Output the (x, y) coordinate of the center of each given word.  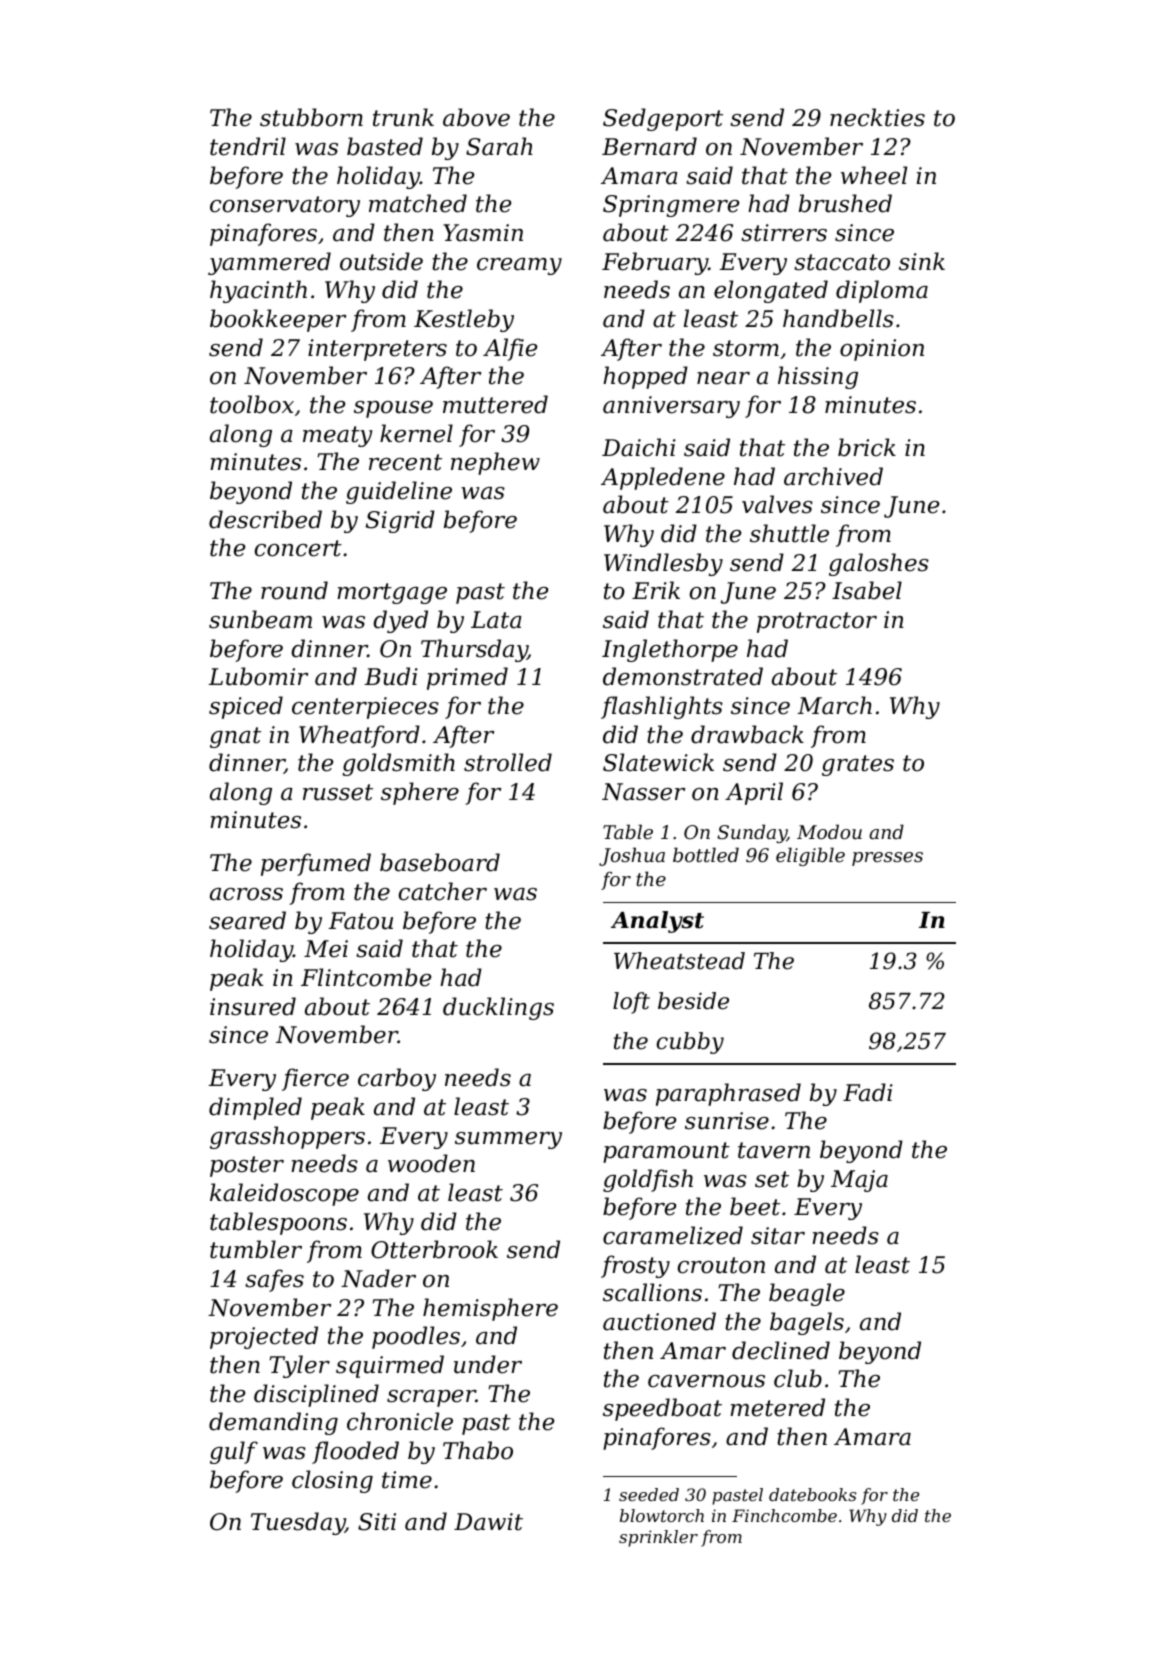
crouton (721, 1265)
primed (467, 678)
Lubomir (258, 676)
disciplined (316, 1395)
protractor (817, 622)
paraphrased (728, 1094)
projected (264, 1337)
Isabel (867, 590)
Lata (496, 620)
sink (922, 261)
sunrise (727, 1121)
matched (418, 203)
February (655, 263)
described (265, 519)
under (488, 1364)
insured (253, 1006)
